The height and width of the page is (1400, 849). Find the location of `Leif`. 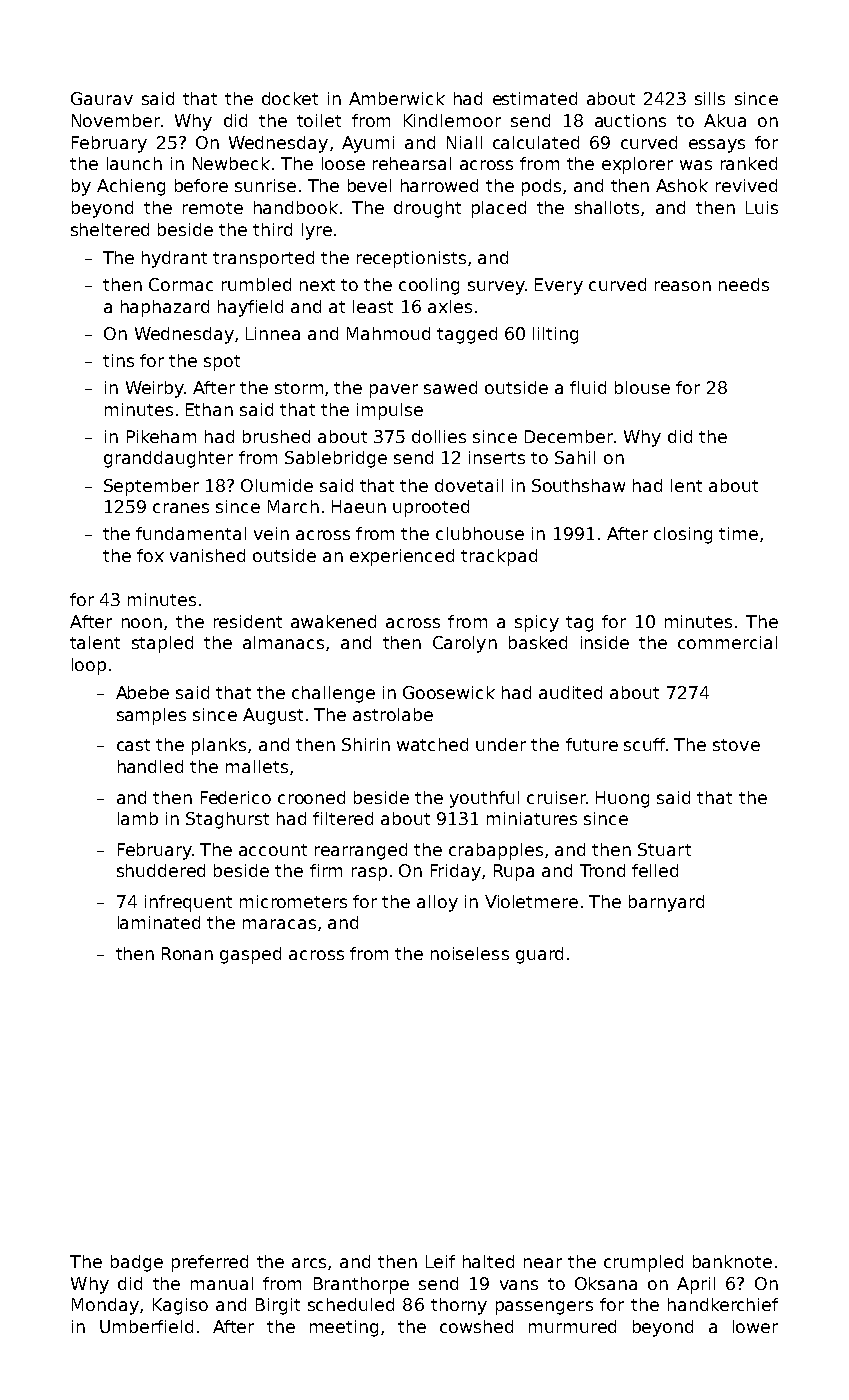

Leif is located at coordinates (440, 1261).
